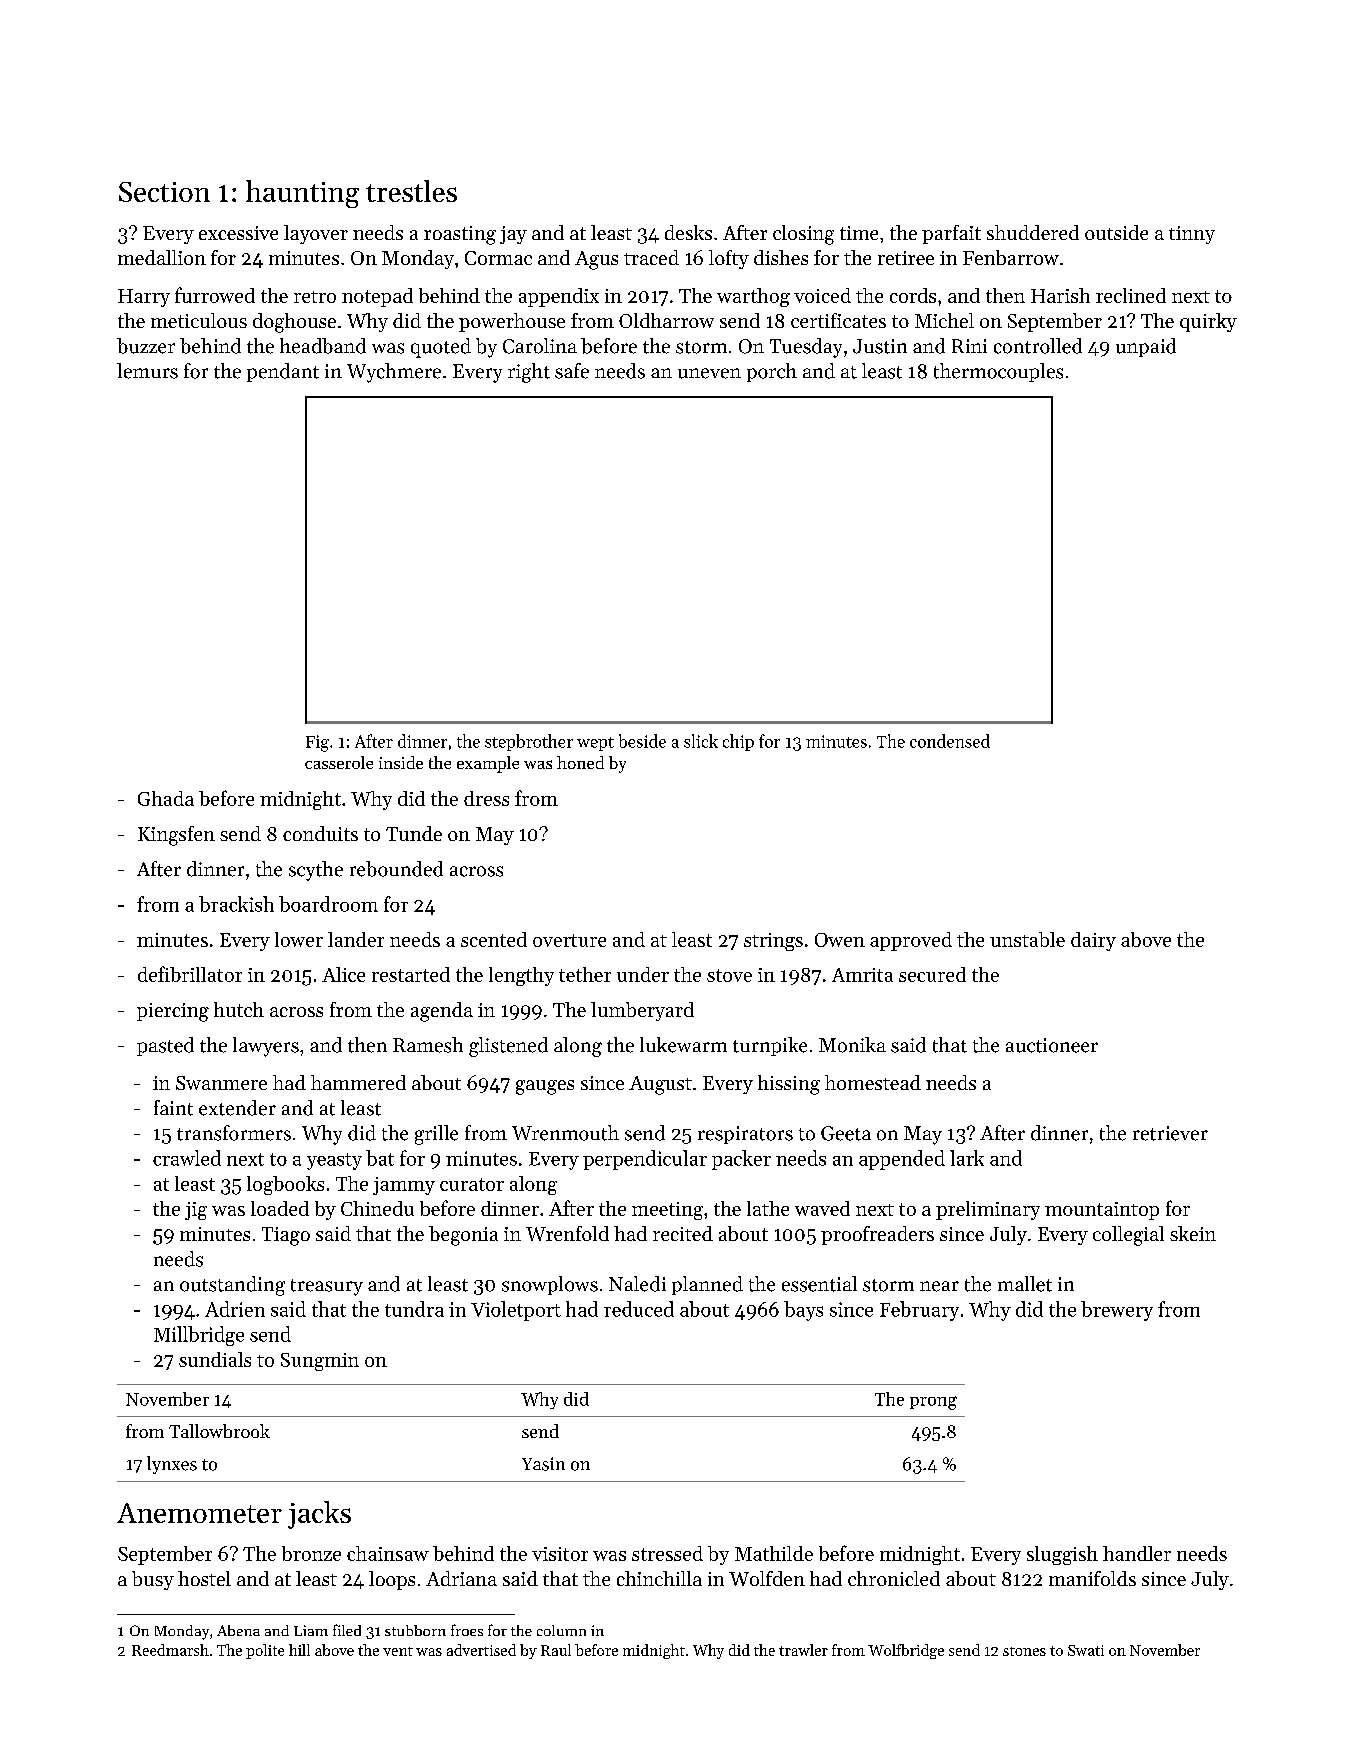 This screenshot has height=1757, width=1358. Describe the element at coordinates (319, 1515) in the screenshot. I see `jacks` at that location.
